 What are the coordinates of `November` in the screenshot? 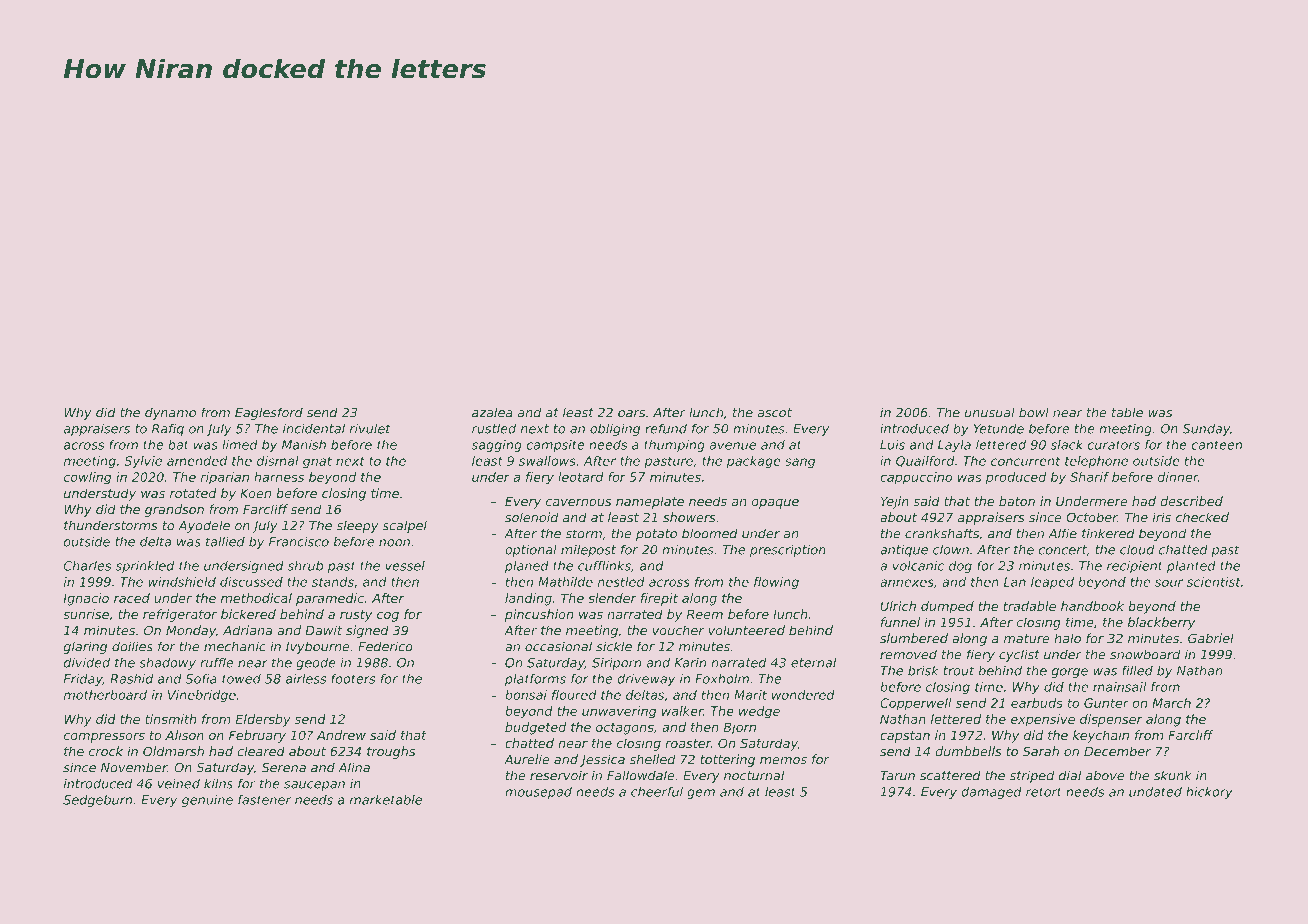 It's located at (134, 767).
